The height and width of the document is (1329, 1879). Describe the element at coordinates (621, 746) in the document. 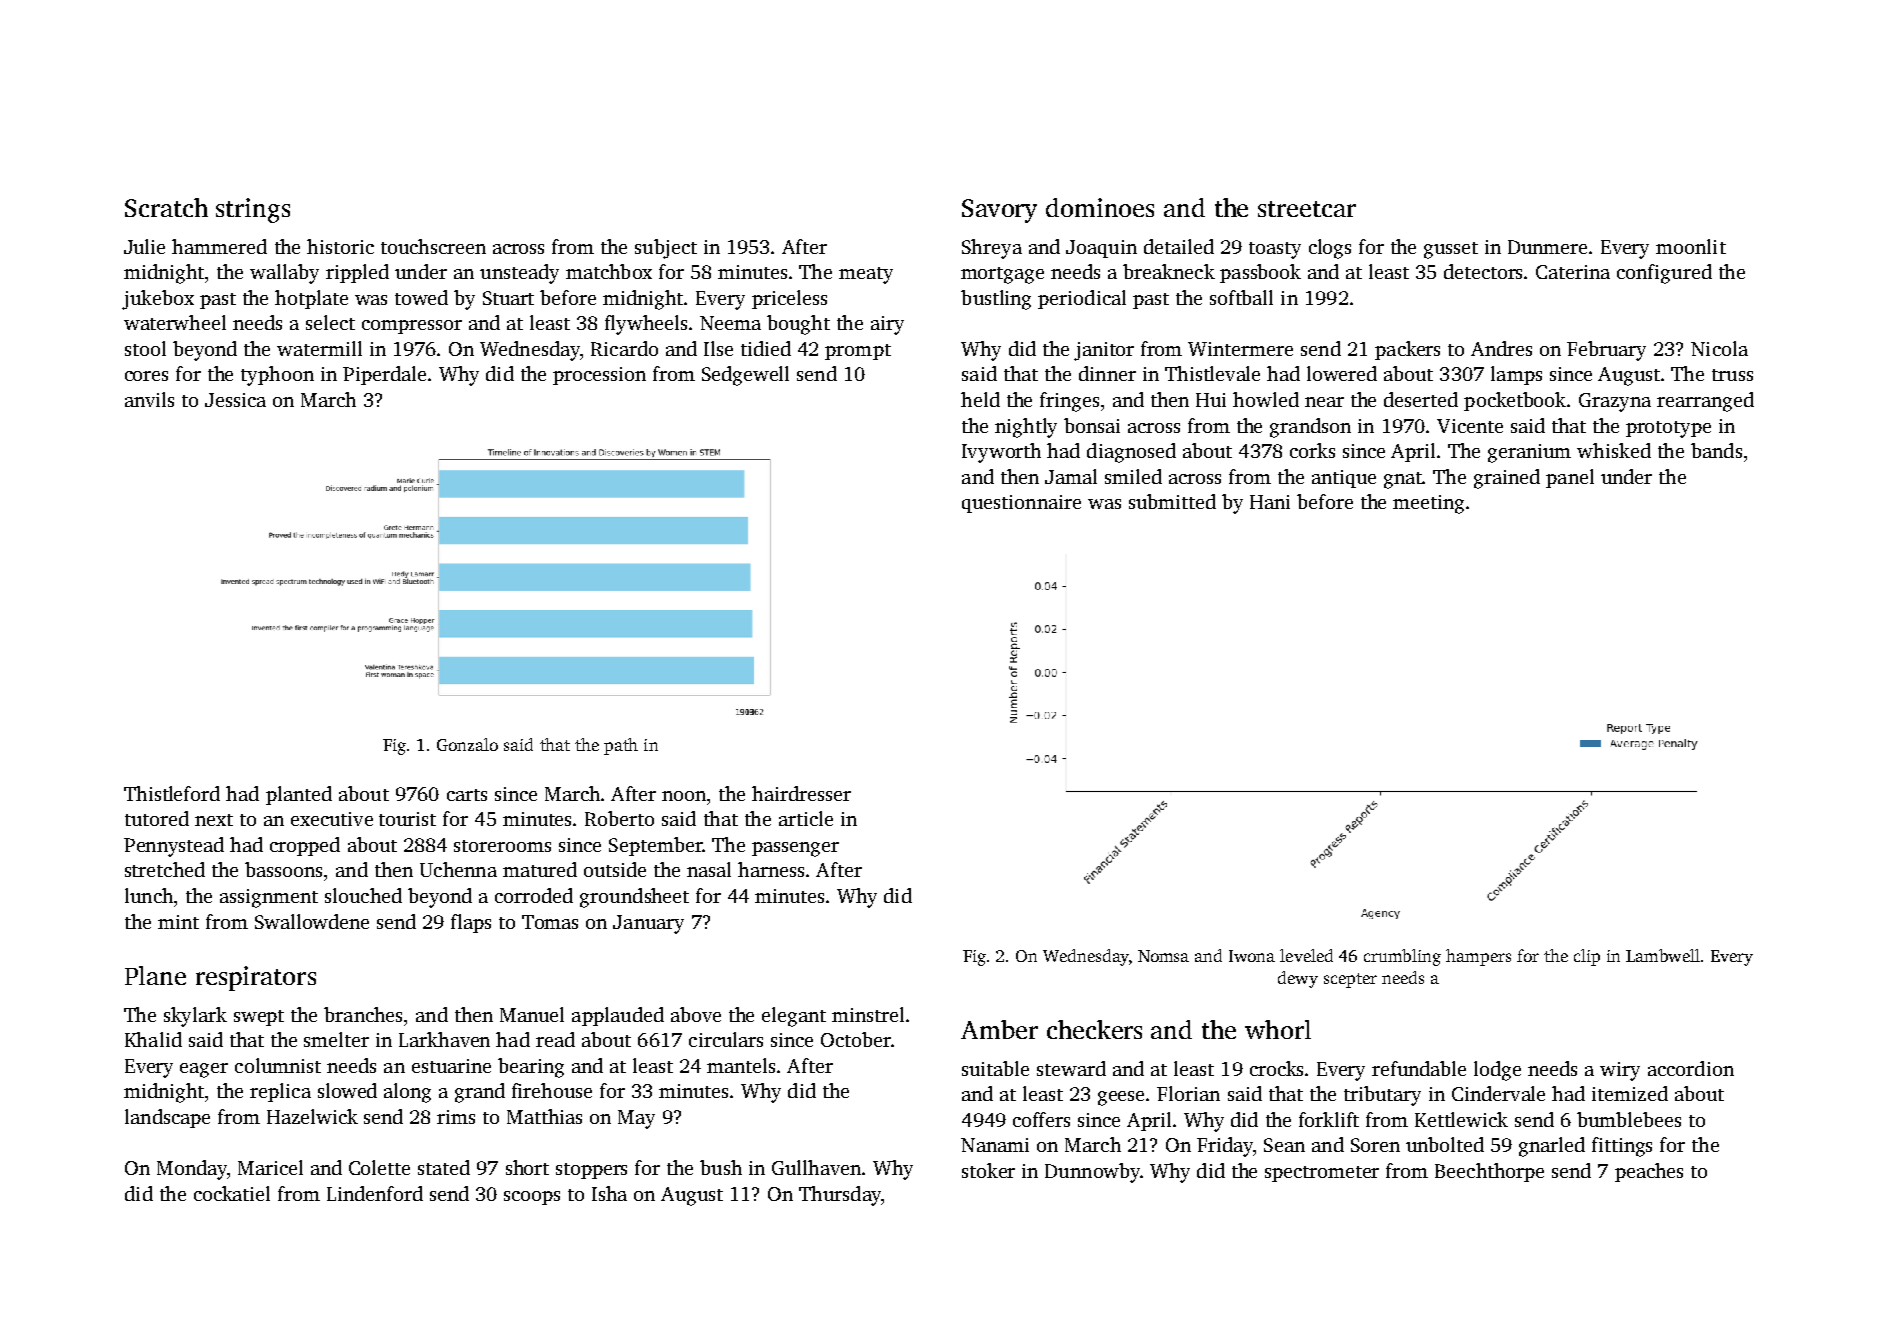

I see `path` at that location.
